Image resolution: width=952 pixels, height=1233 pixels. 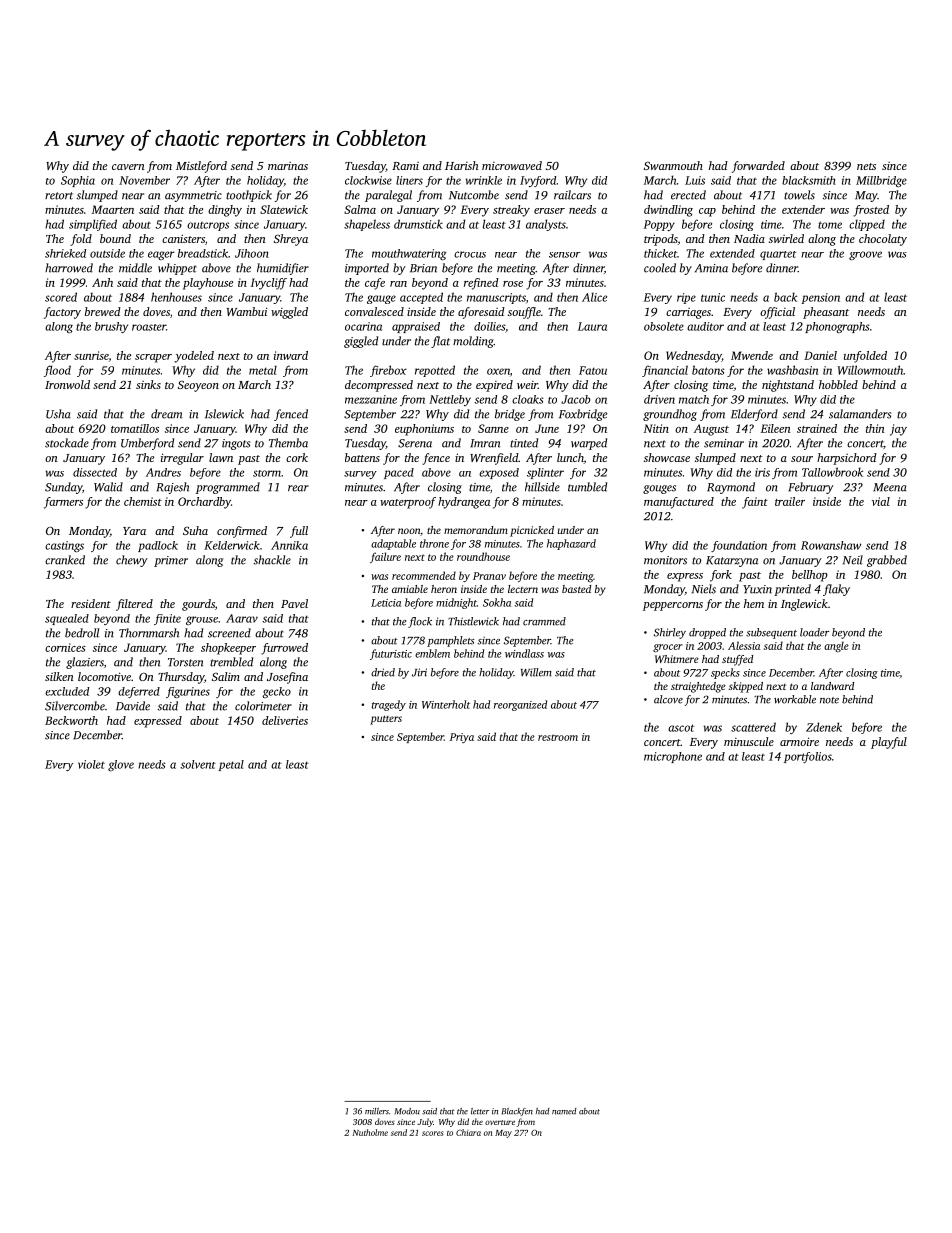 What do you see at coordinates (571, 544) in the document?
I see `haphazard` at bounding box center [571, 544].
